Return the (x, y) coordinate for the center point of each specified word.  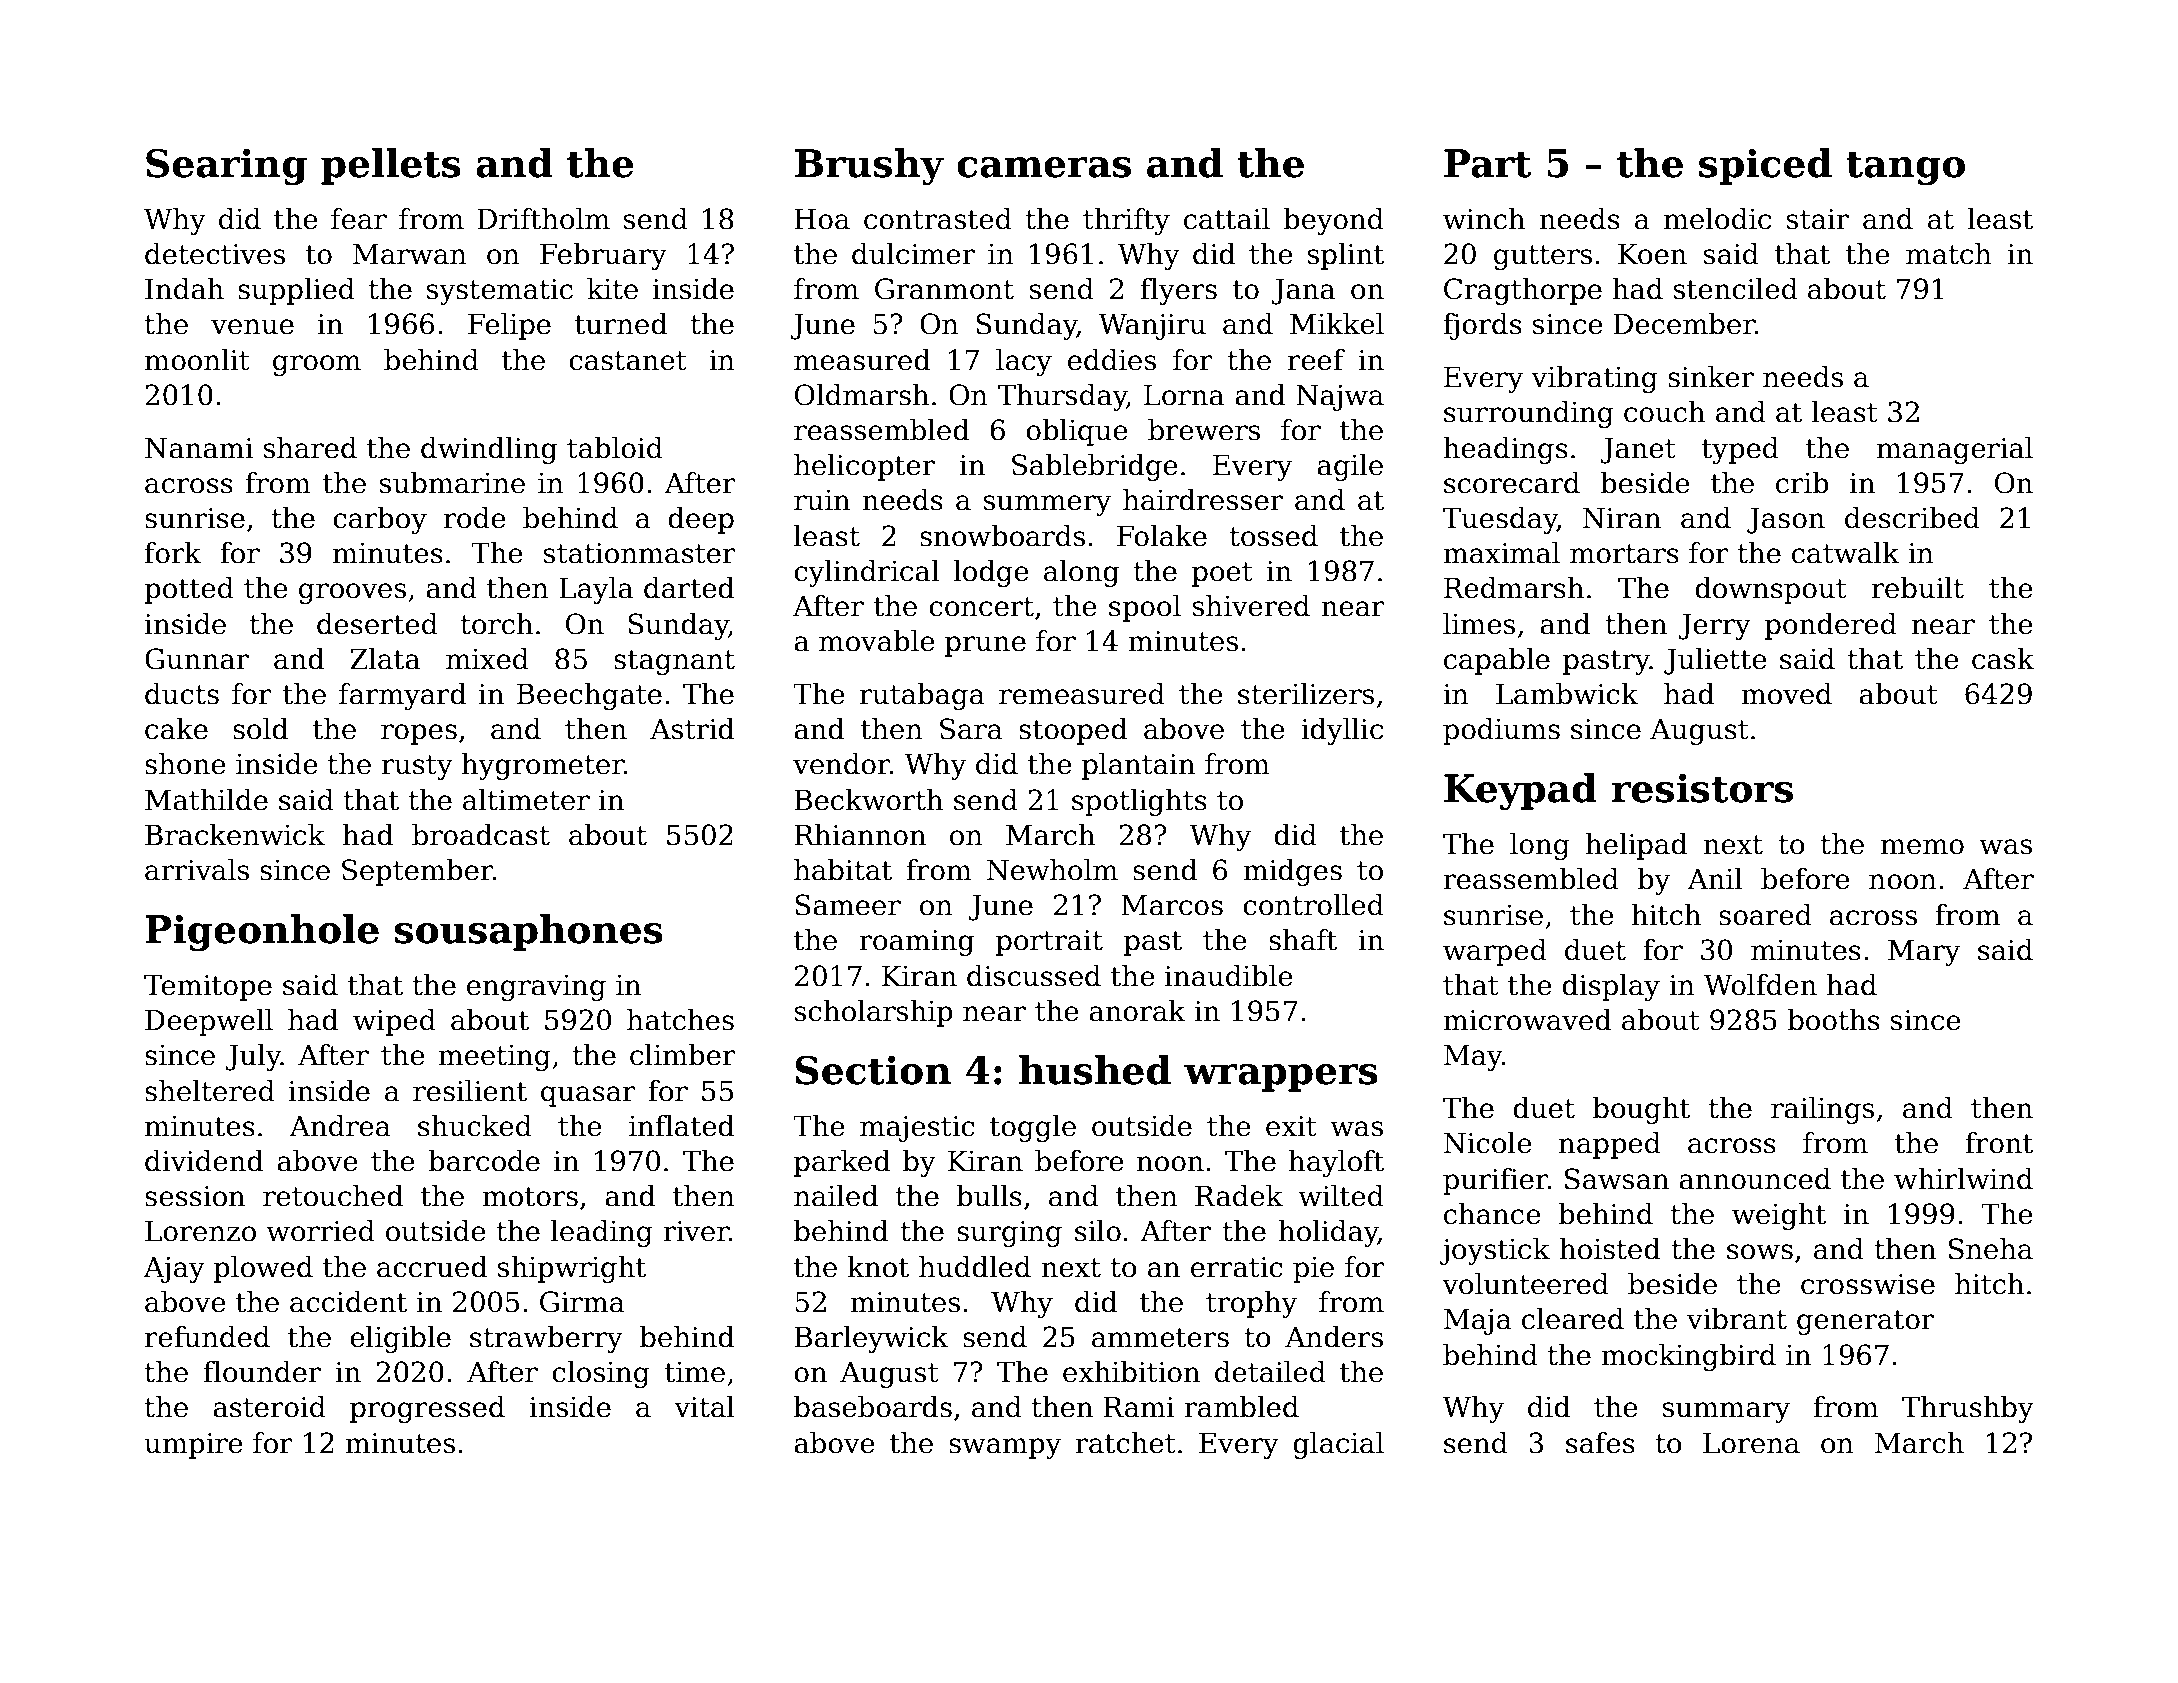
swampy (1005, 1448)
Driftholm (543, 219)
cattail (1227, 219)
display (1611, 987)
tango (1905, 168)
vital (704, 1407)
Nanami (199, 448)
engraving (536, 988)
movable (877, 641)
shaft (1303, 940)
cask (2003, 659)
